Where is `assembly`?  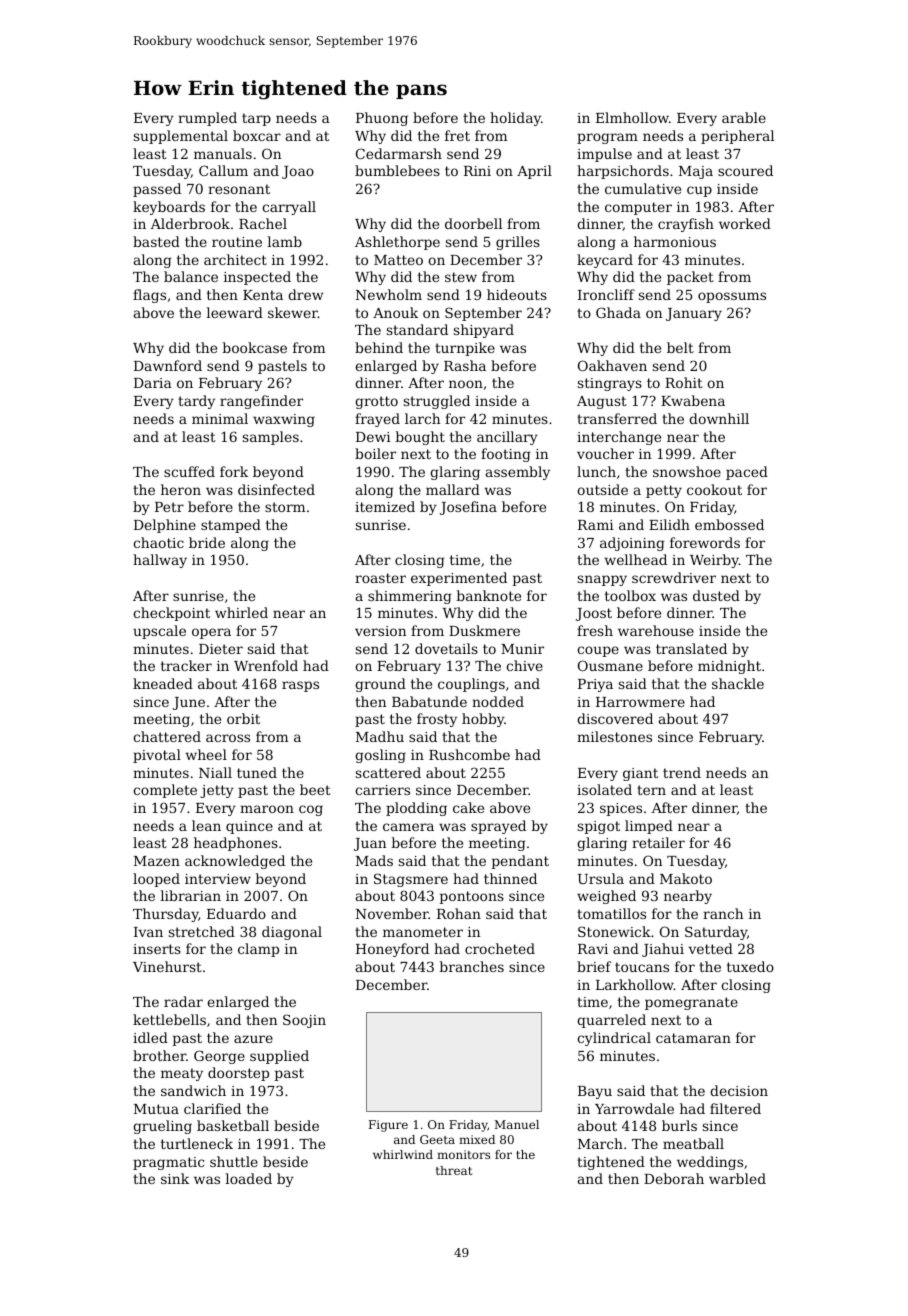 assembly is located at coordinates (518, 473).
